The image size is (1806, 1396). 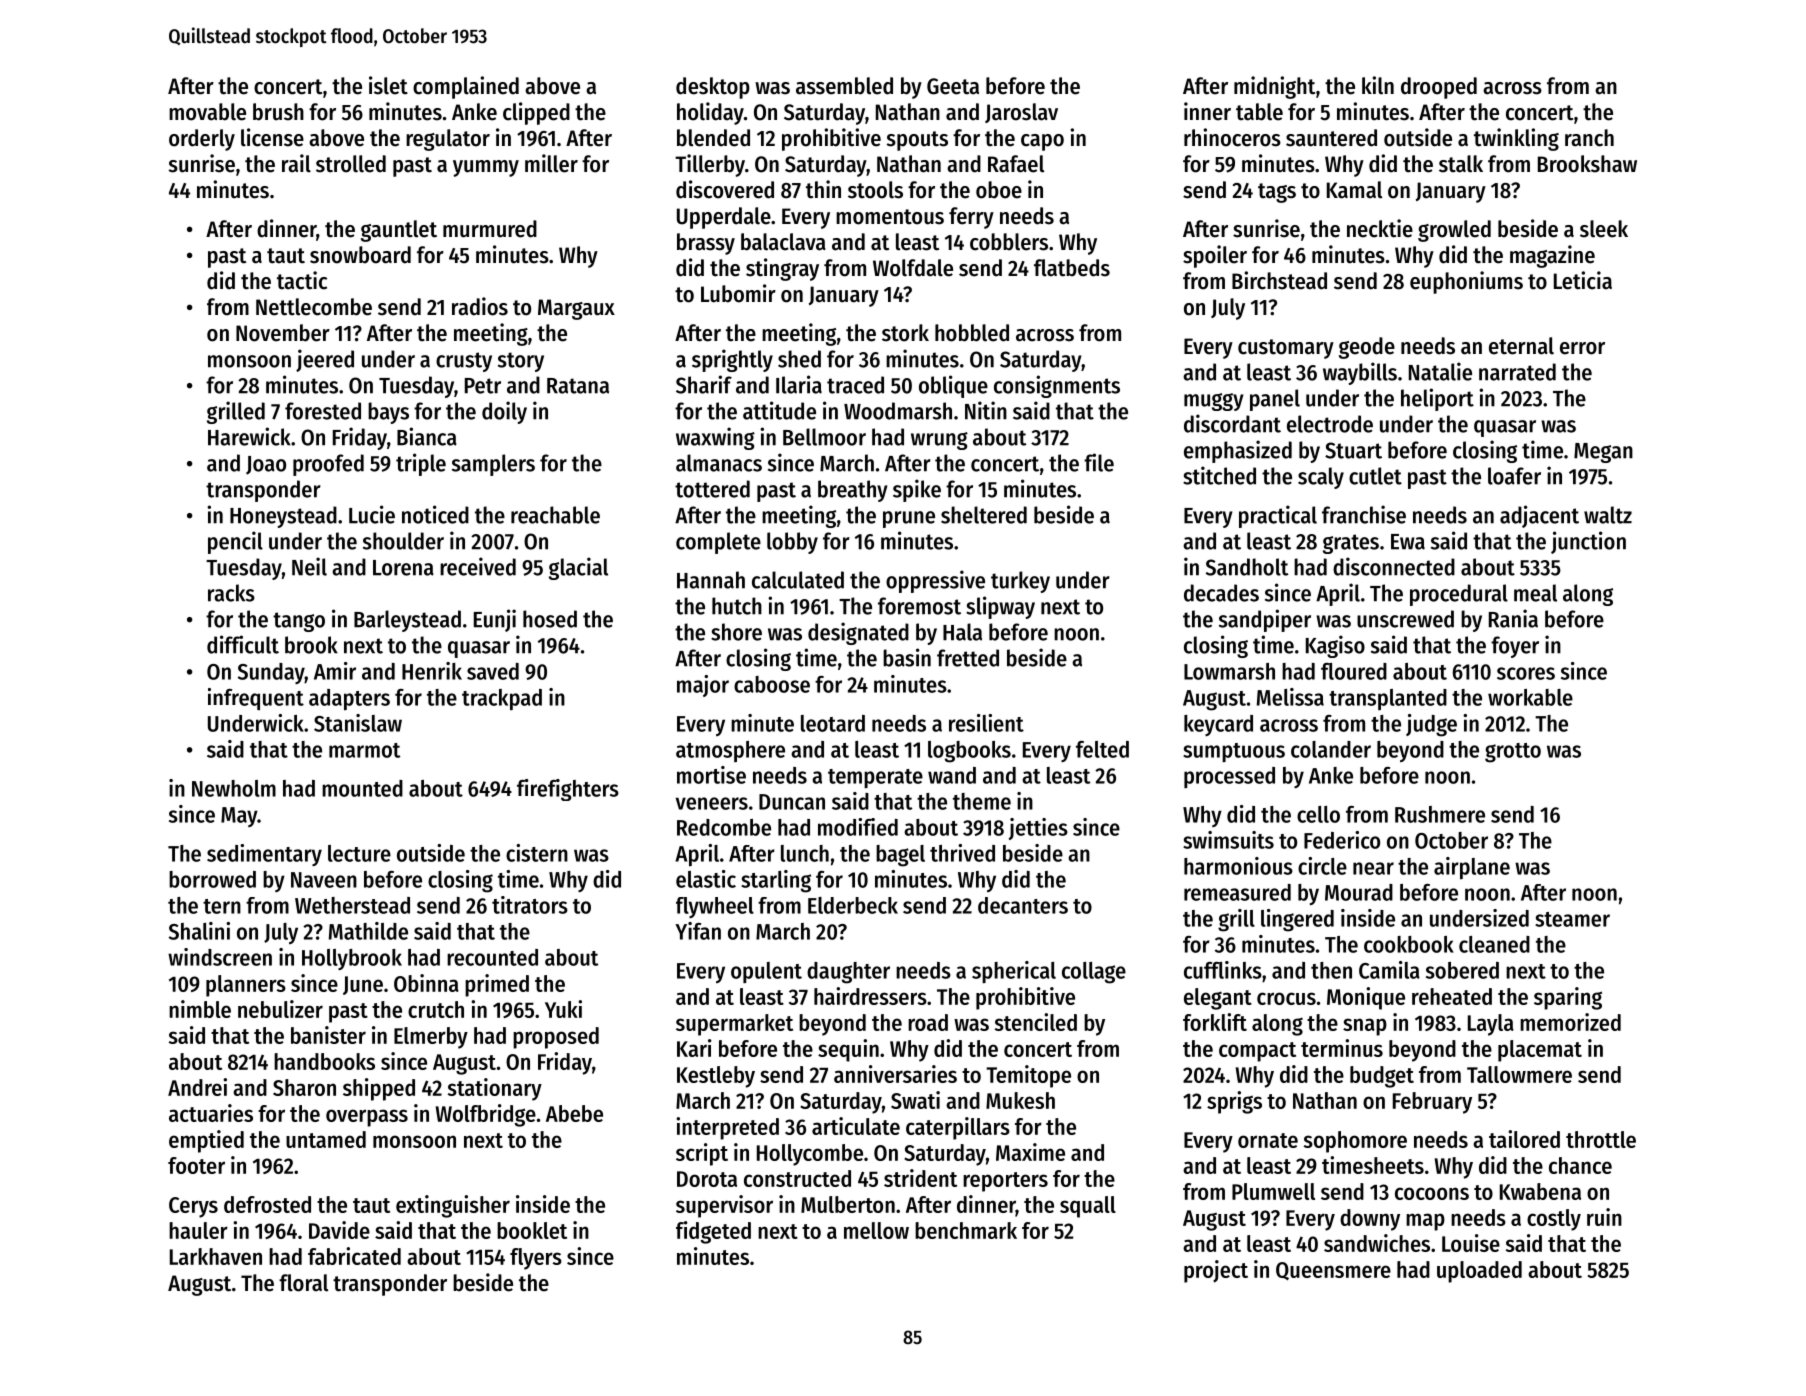 What do you see at coordinates (766, 972) in the image?
I see `opulent` at bounding box center [766, 972].
